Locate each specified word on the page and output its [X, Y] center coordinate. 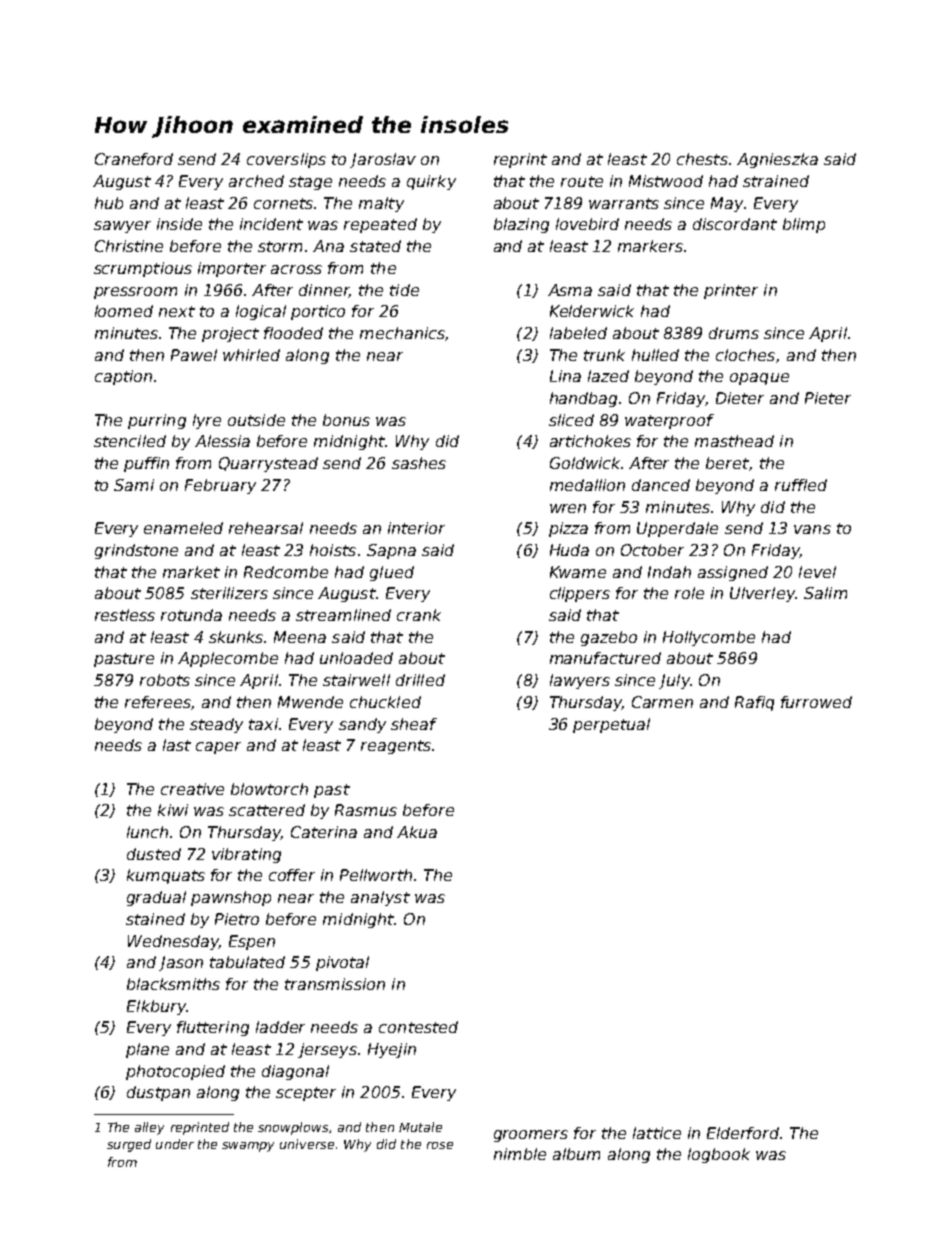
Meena [300, 637]
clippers [580, 594]
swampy [248, 1147]
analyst [380, 898]
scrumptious [143, 269]
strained [776, 181]
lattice [657, 1133]
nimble [520, 1154]
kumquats [166, 876]
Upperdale [677, 529]
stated [375, 246]
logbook [719, 1155]
